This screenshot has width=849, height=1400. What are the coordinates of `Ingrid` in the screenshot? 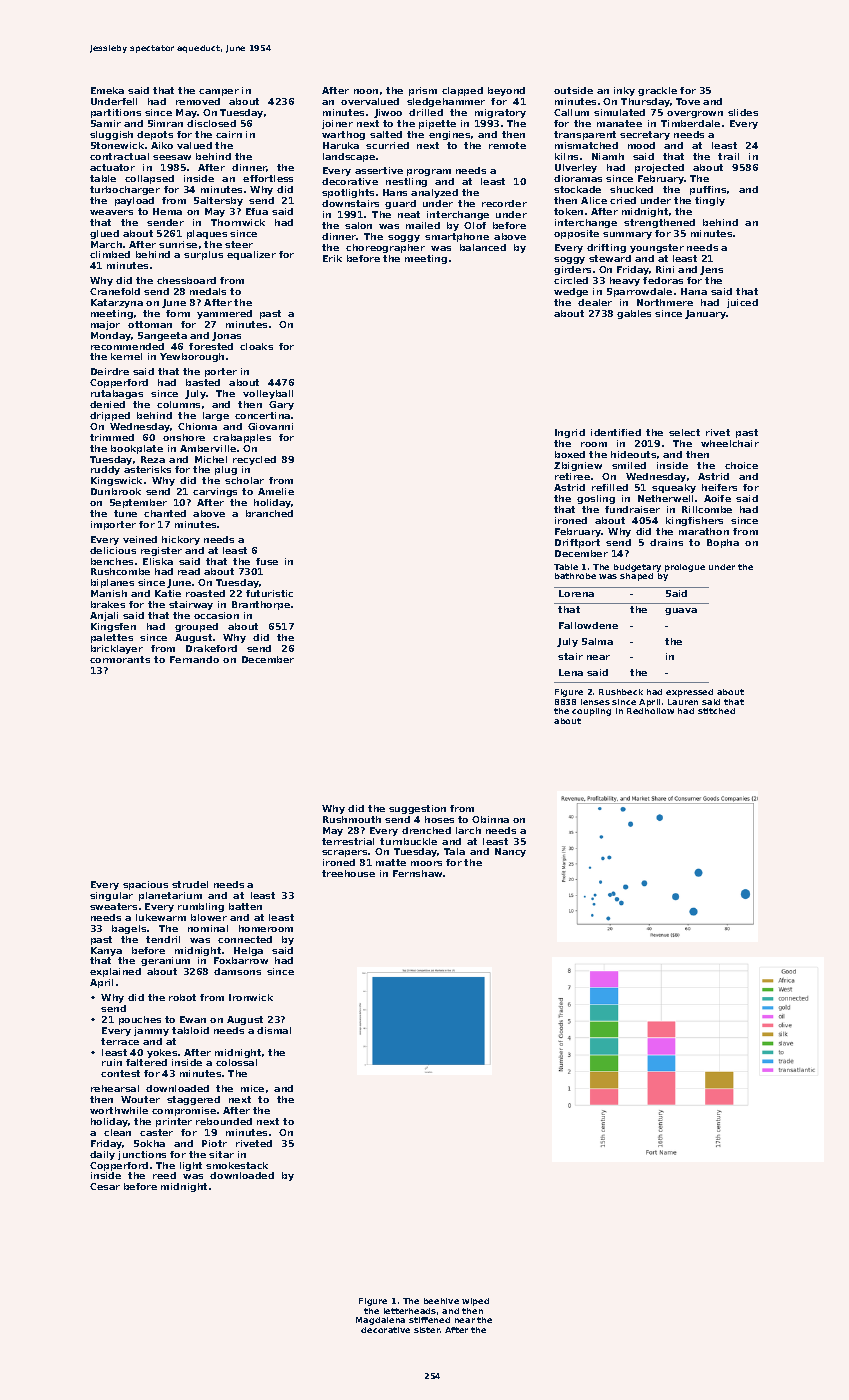 It's located at (570, 433).
